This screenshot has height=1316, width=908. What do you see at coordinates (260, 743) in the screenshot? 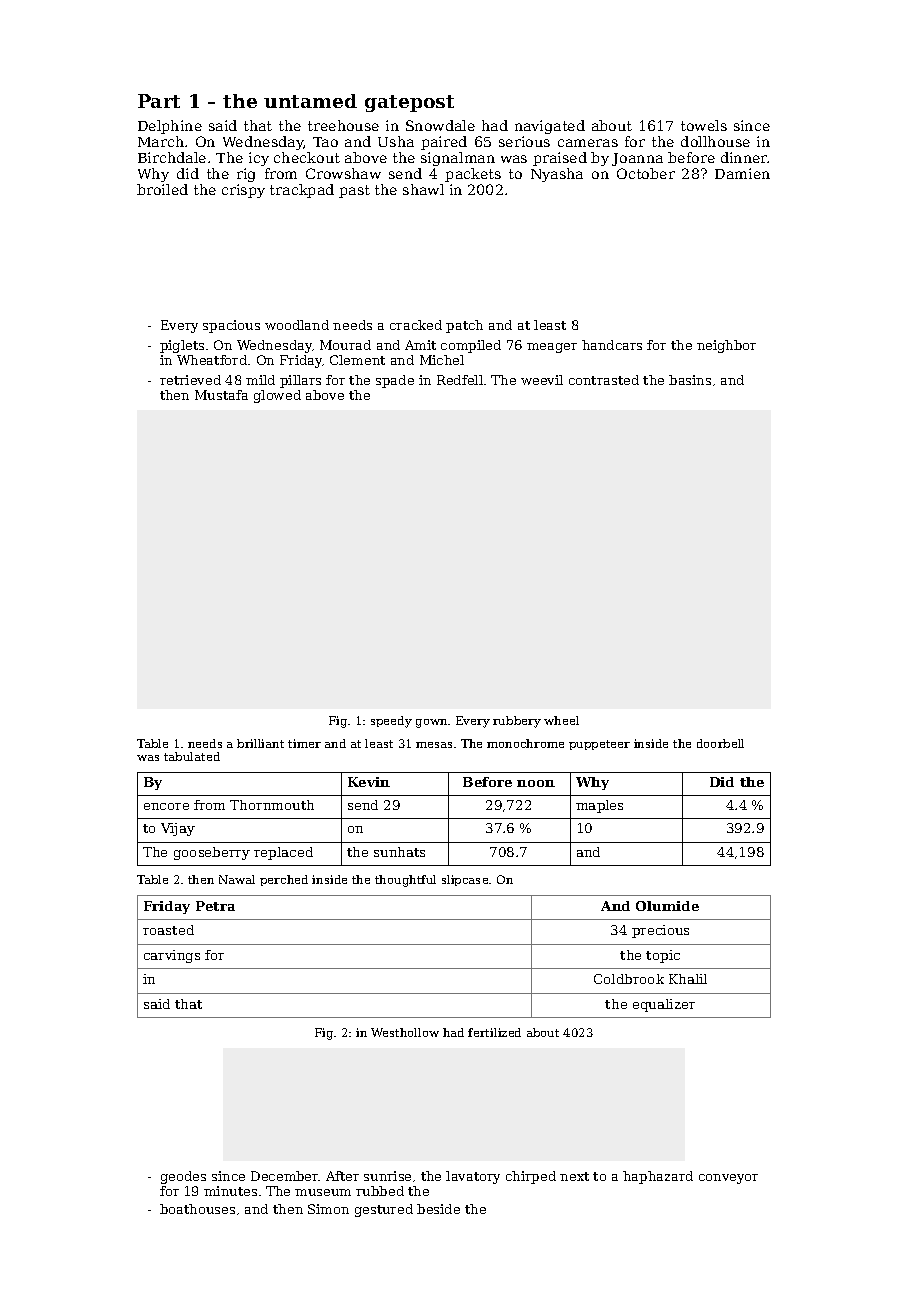
I see `brilliant` at bounding box center [260, 743].
